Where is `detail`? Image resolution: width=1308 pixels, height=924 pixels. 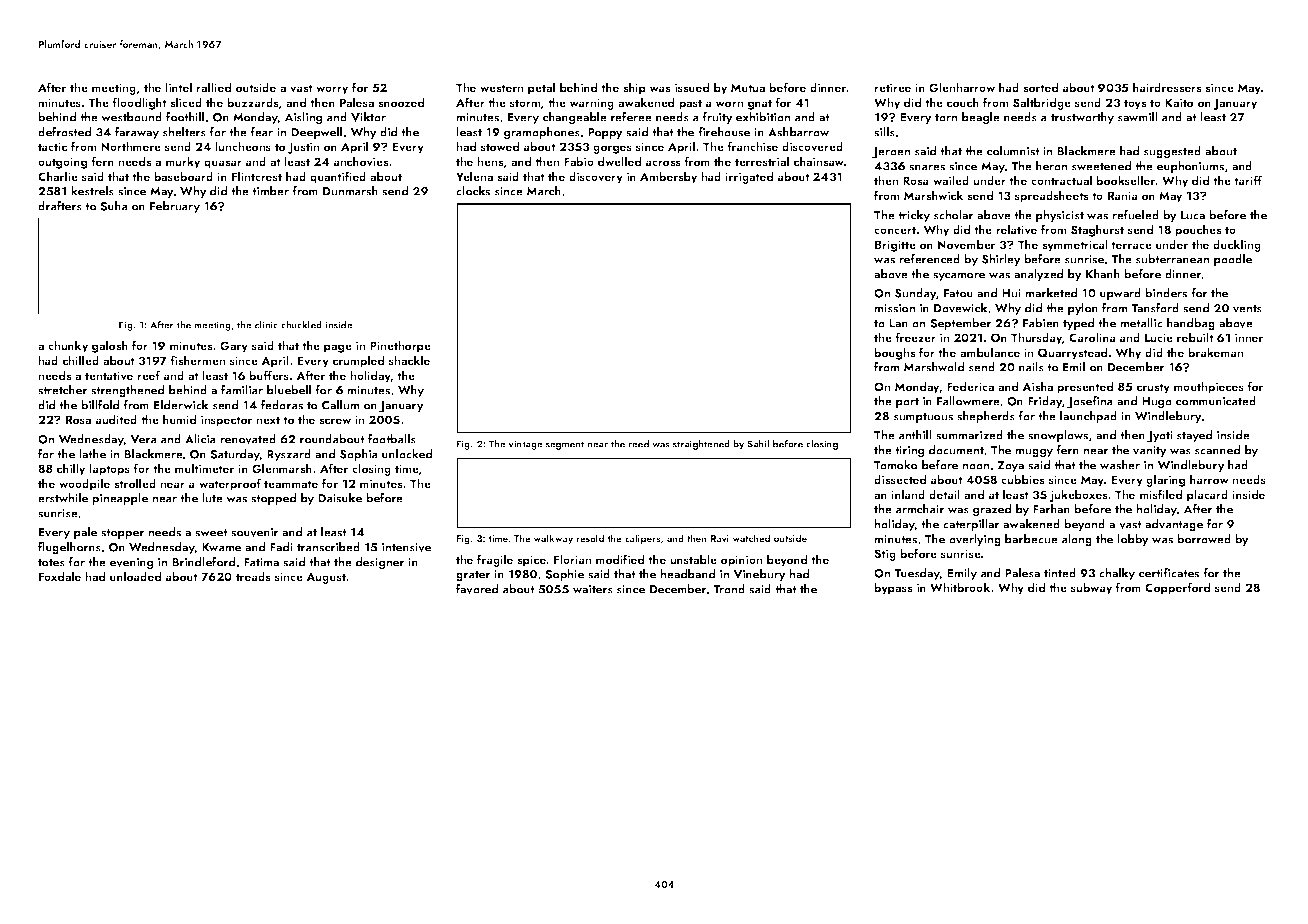 detail is located at coordinates (944, 494).
